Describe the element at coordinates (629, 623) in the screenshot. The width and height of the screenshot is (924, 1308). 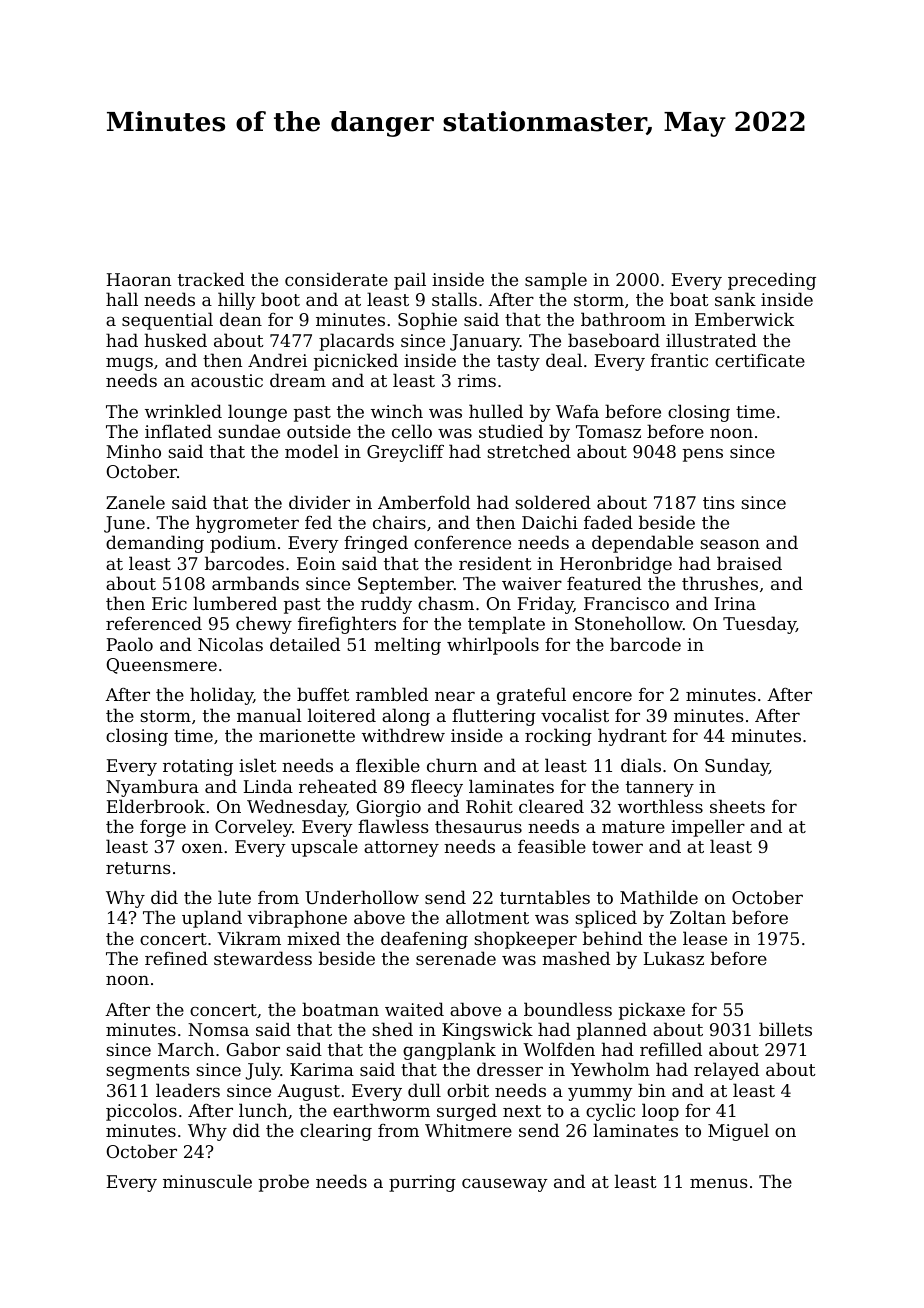
I see `Stonehollow` at that location.
